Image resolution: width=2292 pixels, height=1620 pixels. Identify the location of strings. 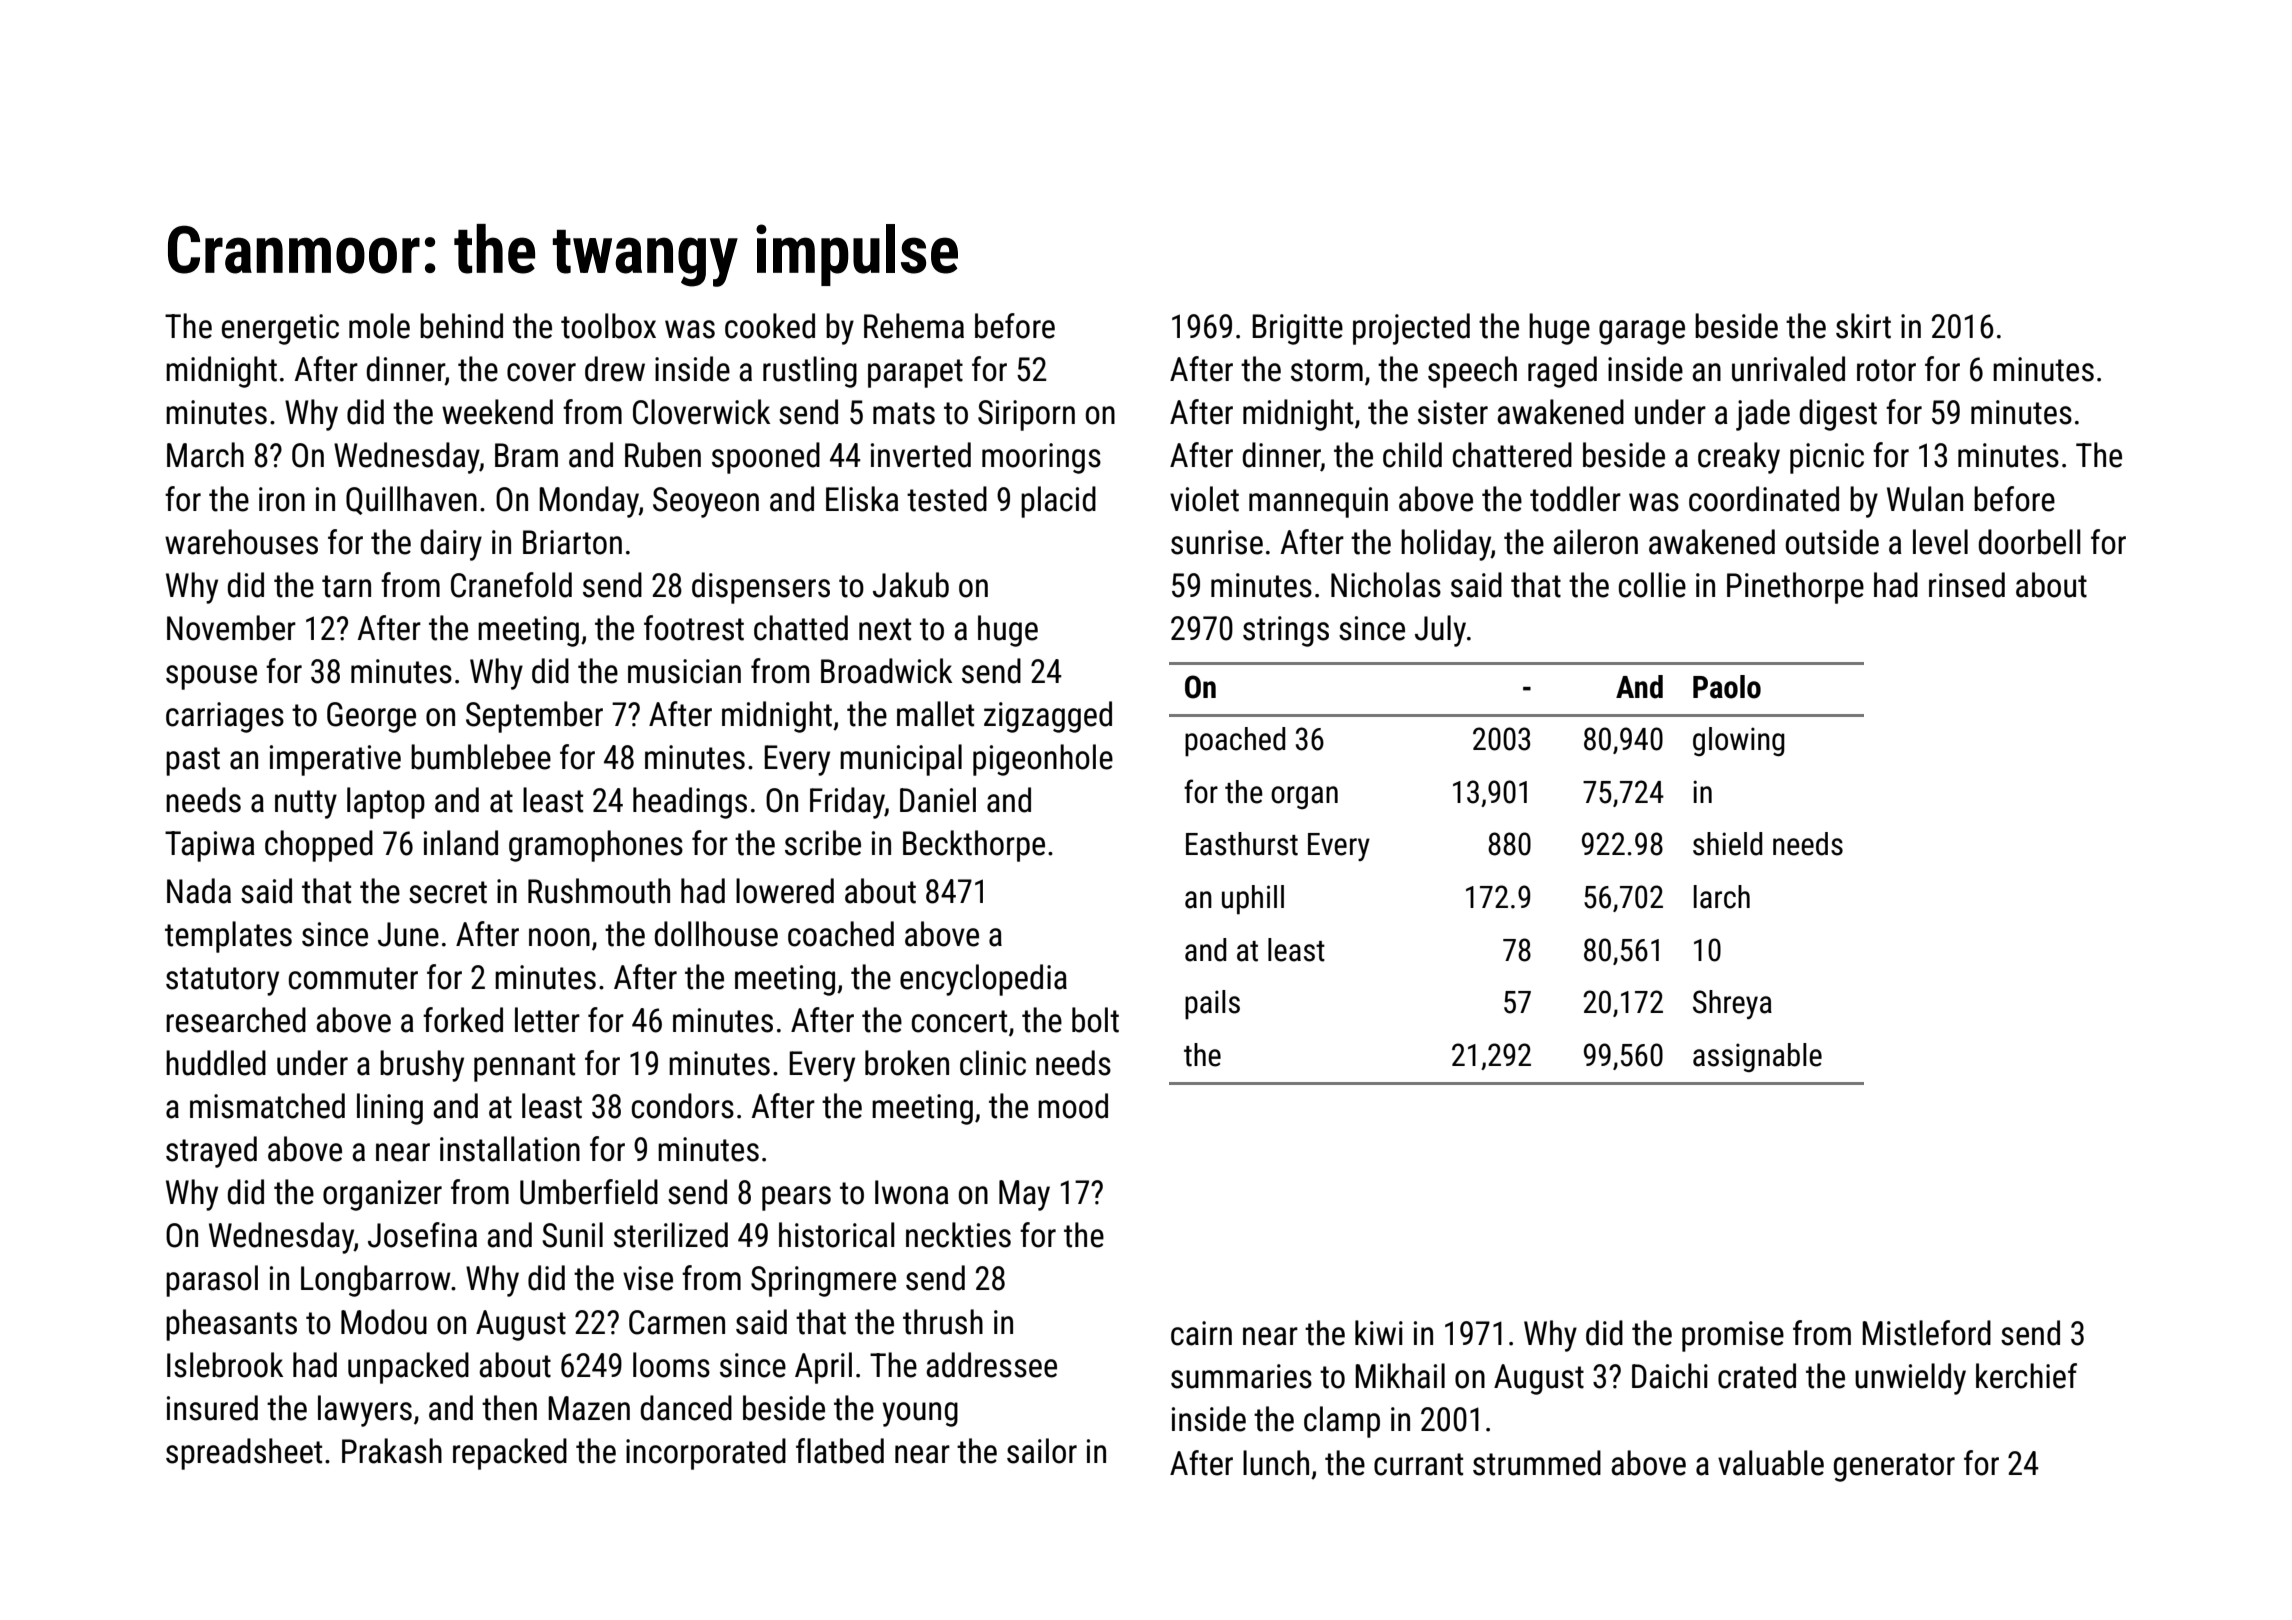
(1286, 631).
